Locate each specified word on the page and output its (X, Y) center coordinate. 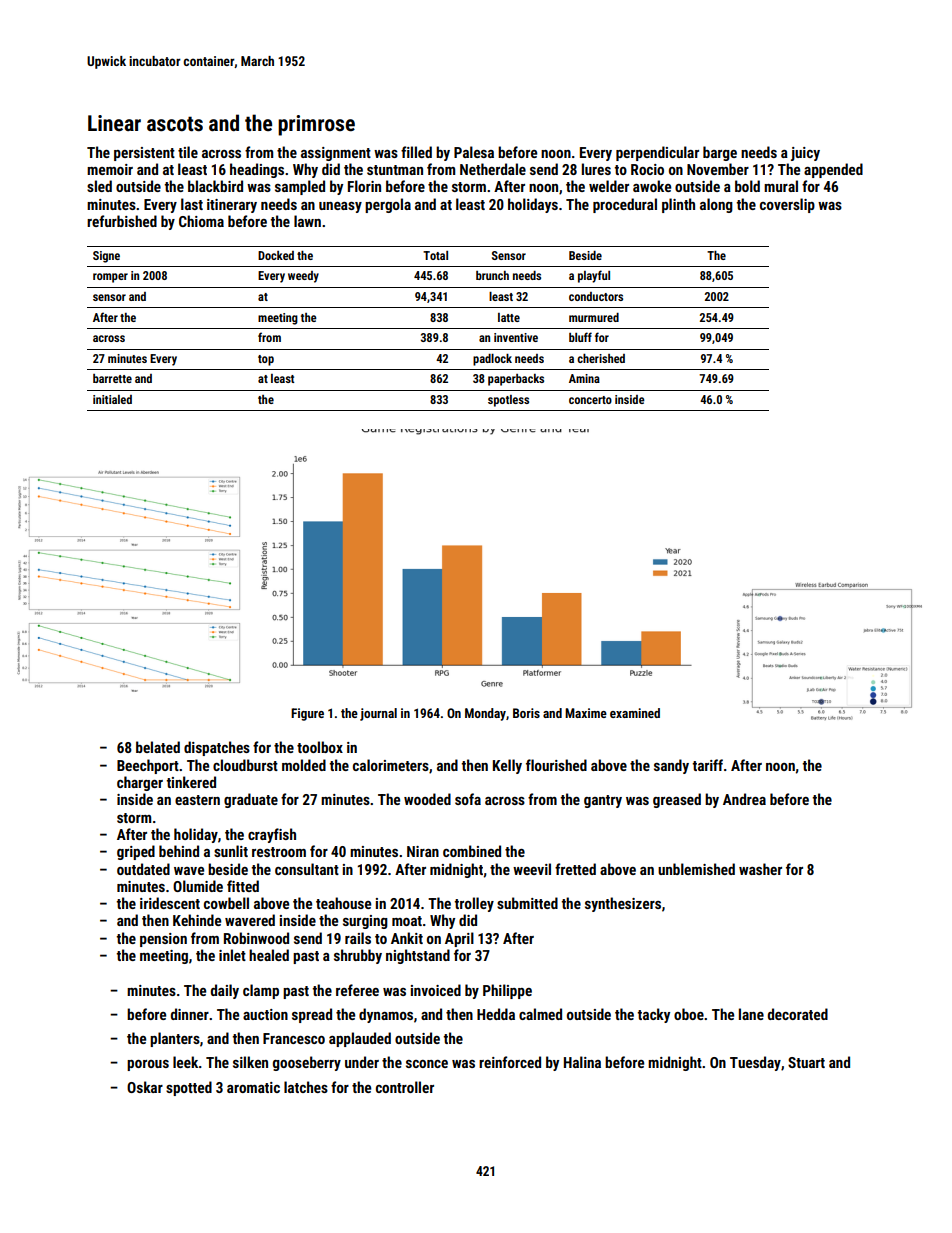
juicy (805, 154)
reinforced (510, 1062)
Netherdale (493, 169)
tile (188, 152)
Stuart (806, 1062)
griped (136, 852)
